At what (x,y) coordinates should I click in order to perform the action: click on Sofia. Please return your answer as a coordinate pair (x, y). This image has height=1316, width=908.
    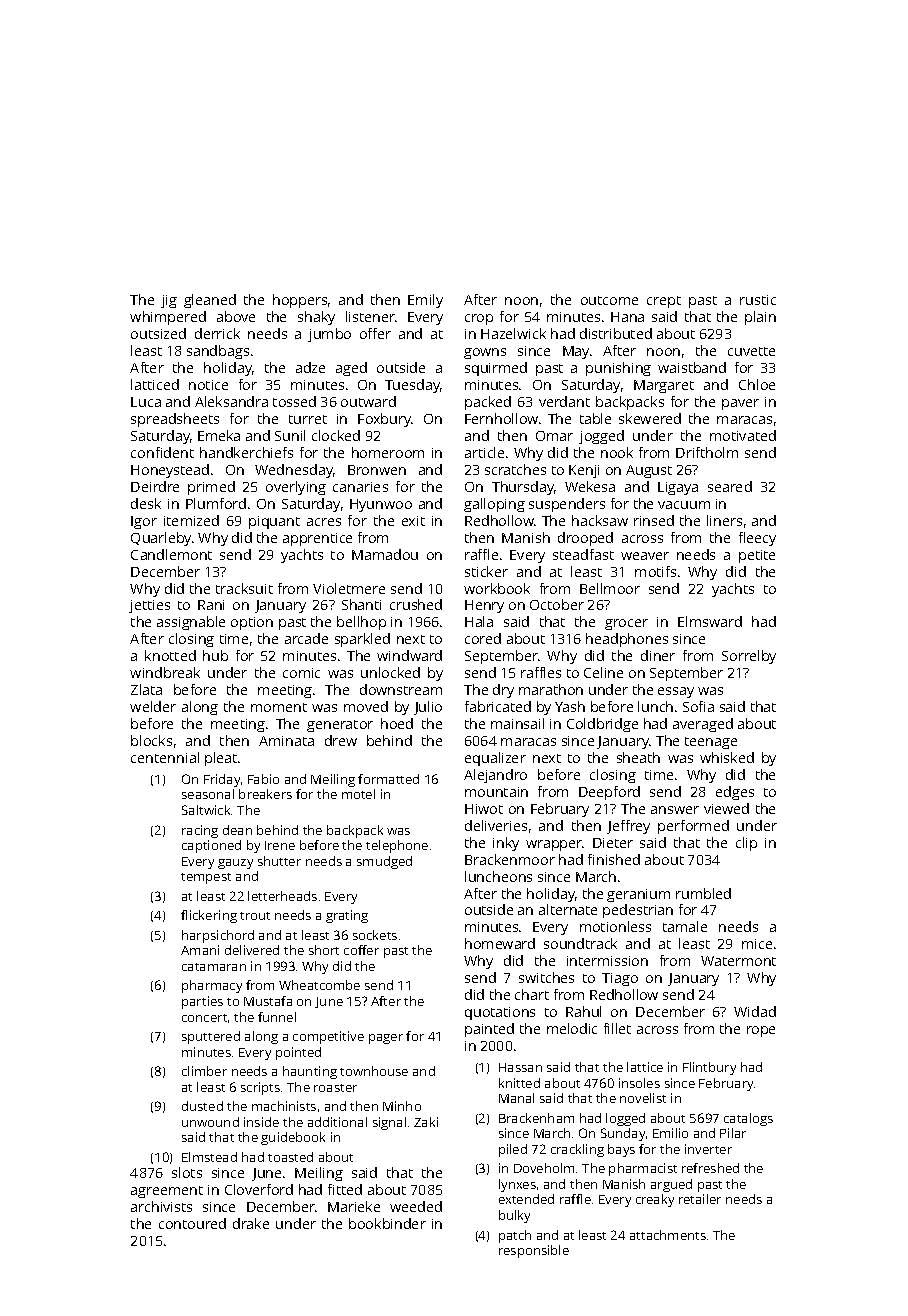
    Looking at the image, I should click on (698, 706).
